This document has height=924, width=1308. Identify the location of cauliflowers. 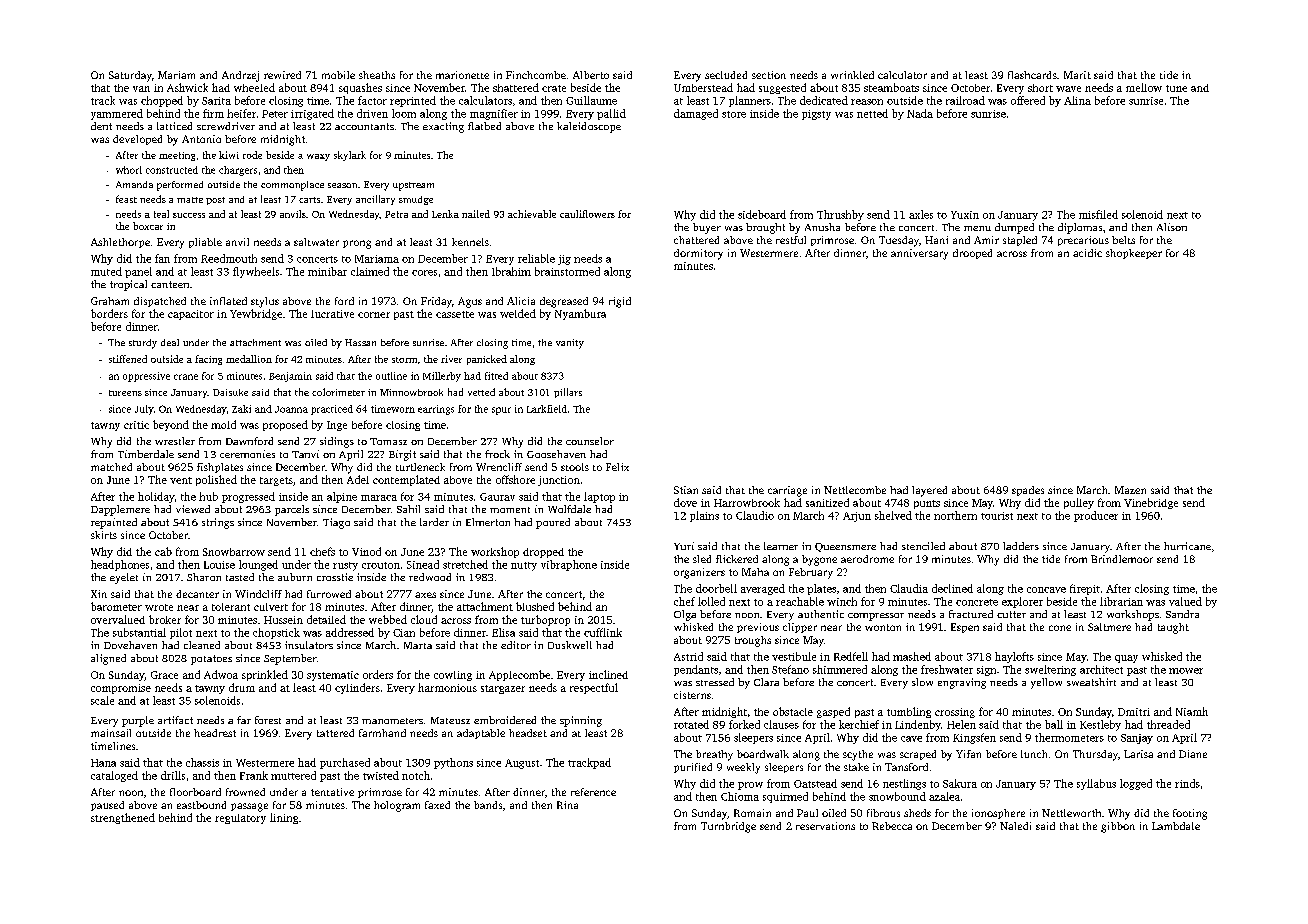
(587, 214).
